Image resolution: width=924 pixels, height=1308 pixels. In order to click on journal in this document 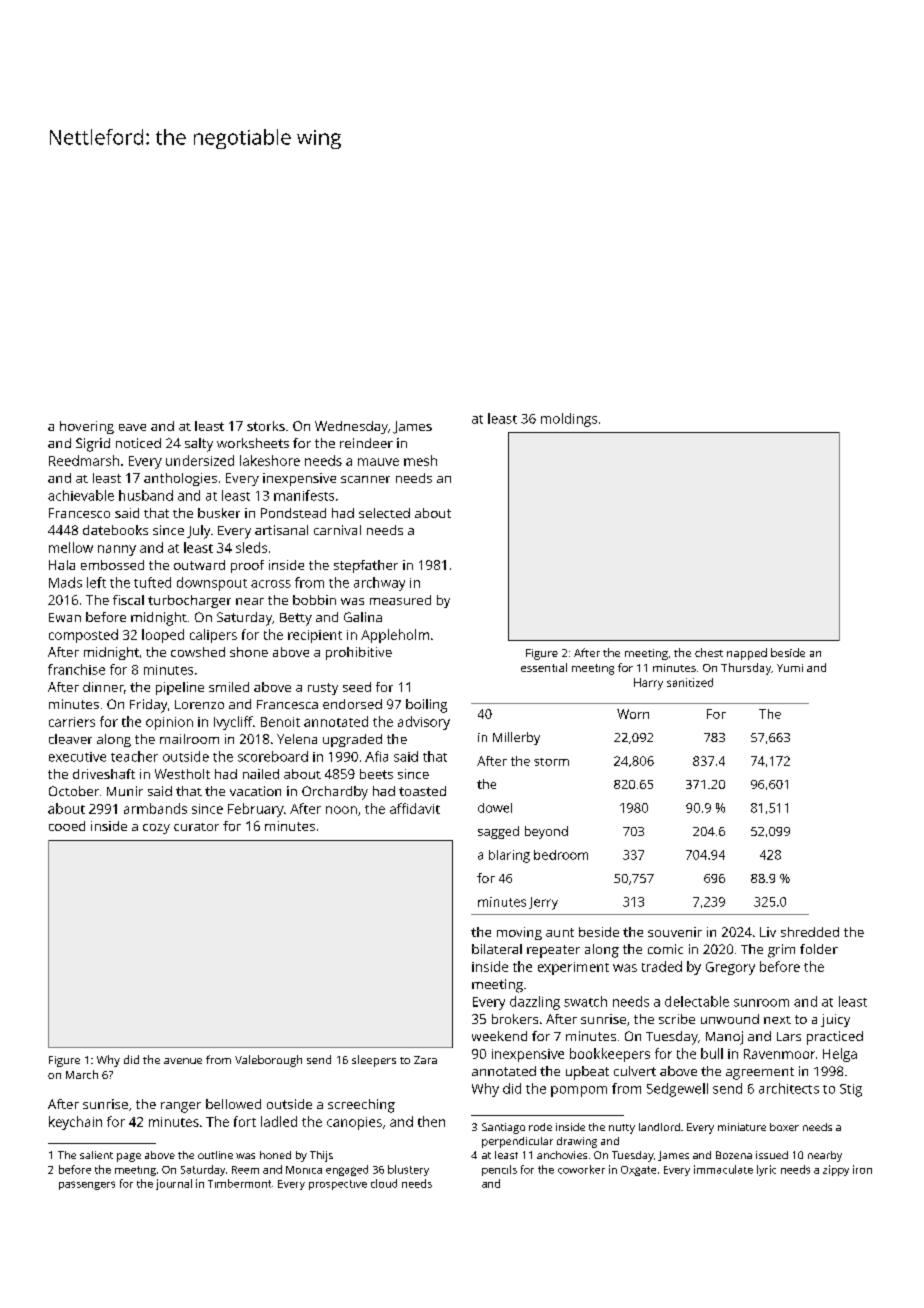, I will do `click(174, 1184)`.
